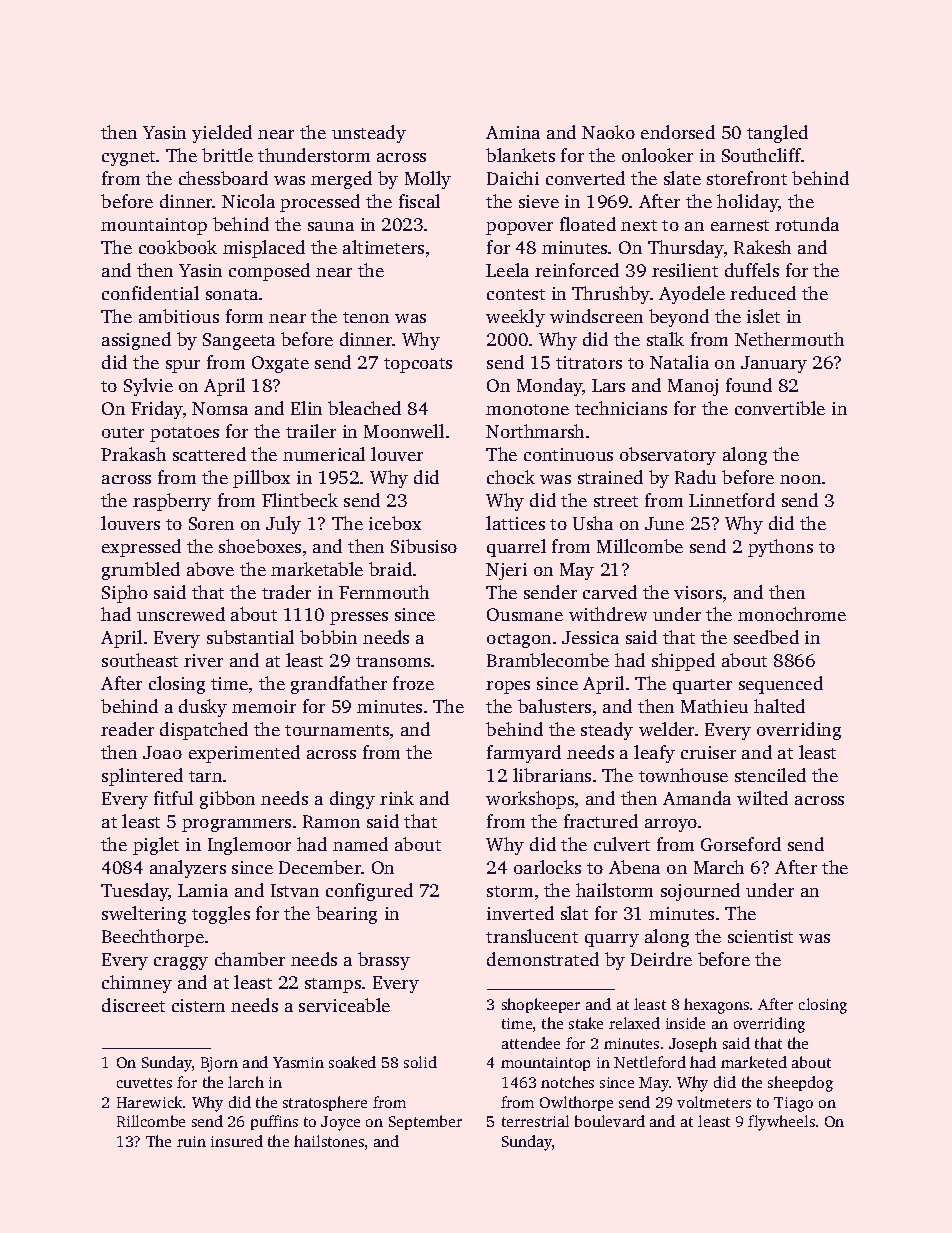 Image resolution: width=952 pixels, height=1233 pixels. I want to click on Gorseford, so click(741, 844).
